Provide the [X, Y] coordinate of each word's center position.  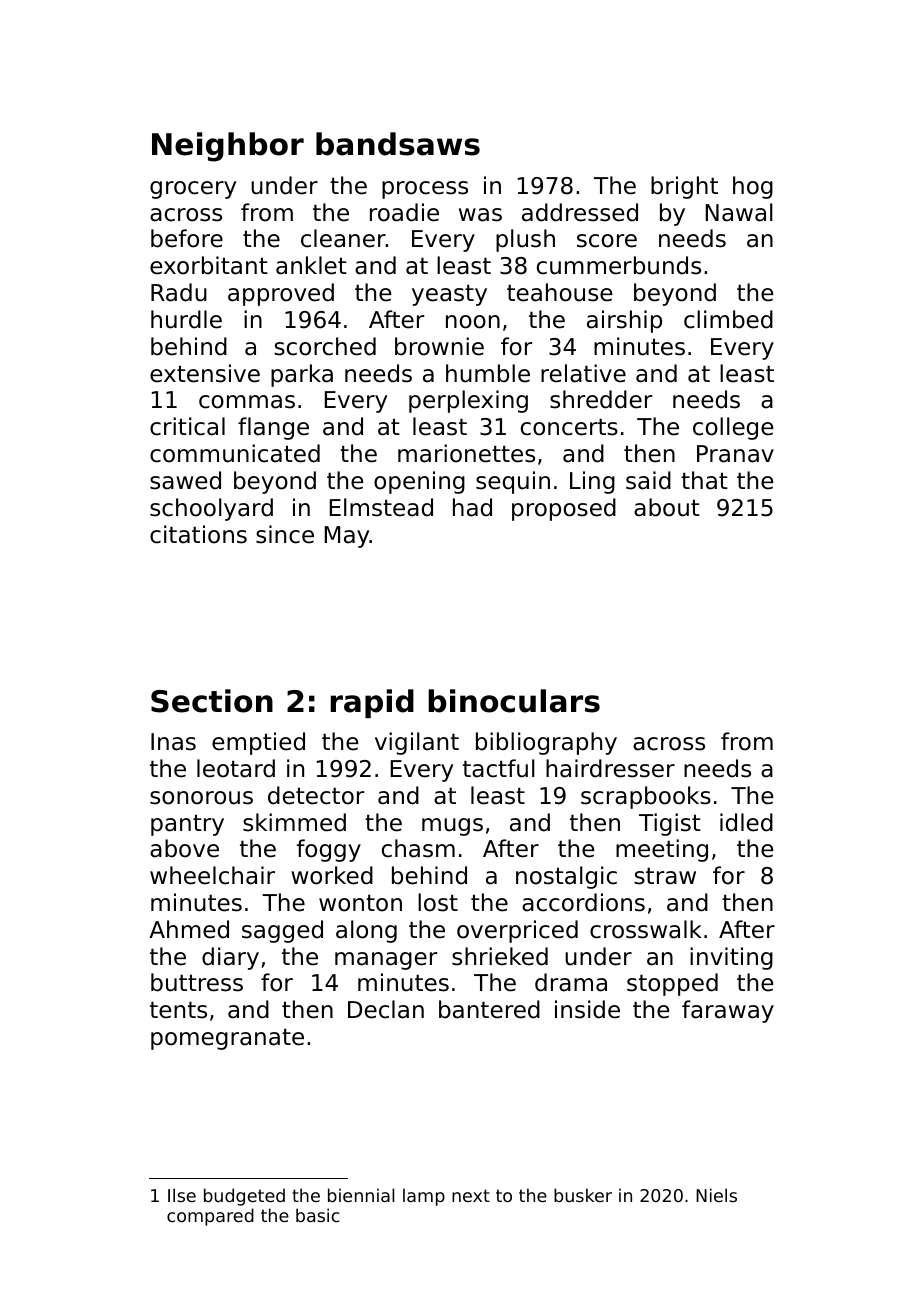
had [472, 507]
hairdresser [610, 768]
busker [583, 1195]
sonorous [201, 798]
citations [198, 534]
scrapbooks [646, 797]
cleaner [343, 238]
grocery [193, 190]
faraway [728, 1011]
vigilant [417, 743]
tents [178, 1010]
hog [753, 187]
